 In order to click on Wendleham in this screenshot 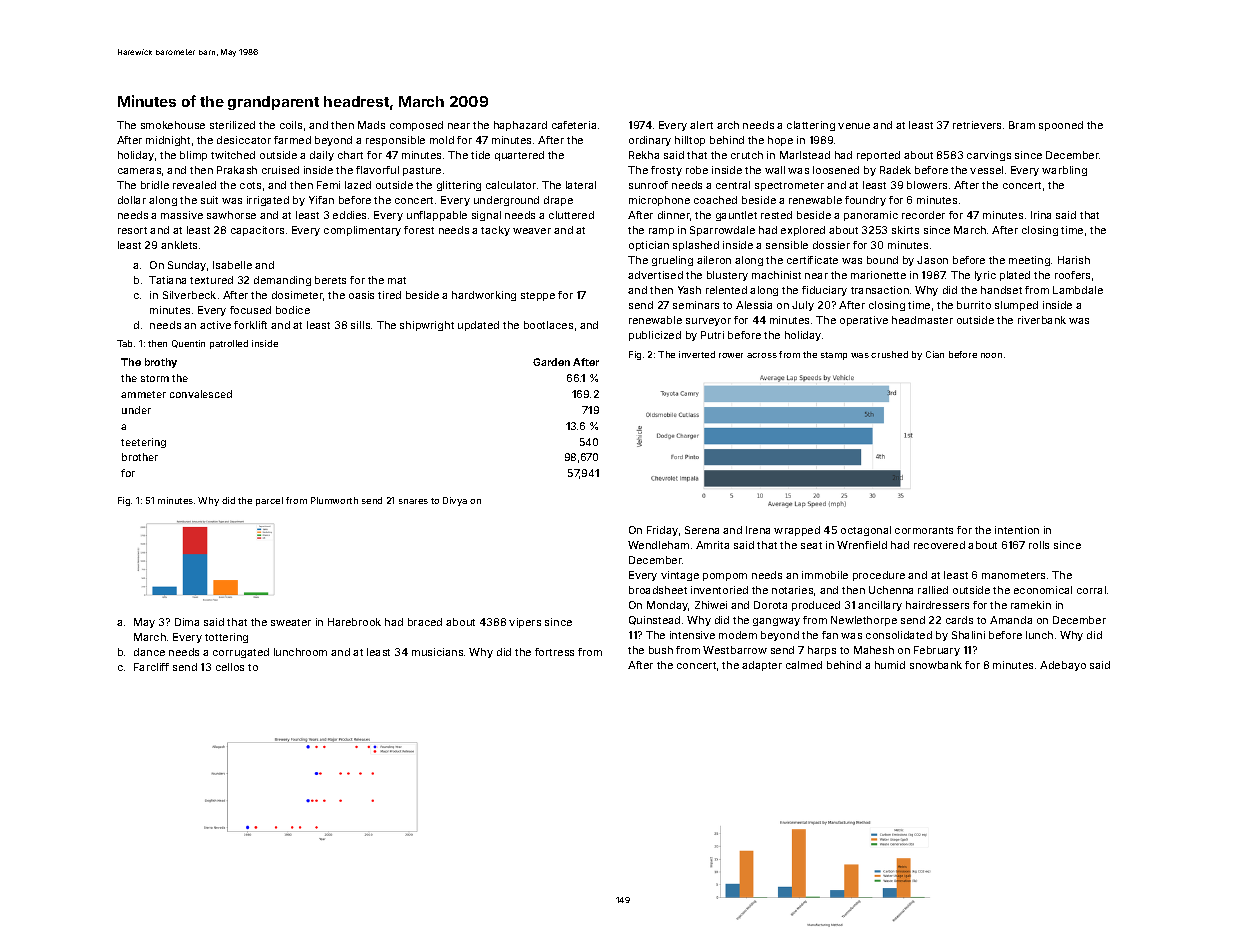, I will do `click(658, 545)`.
